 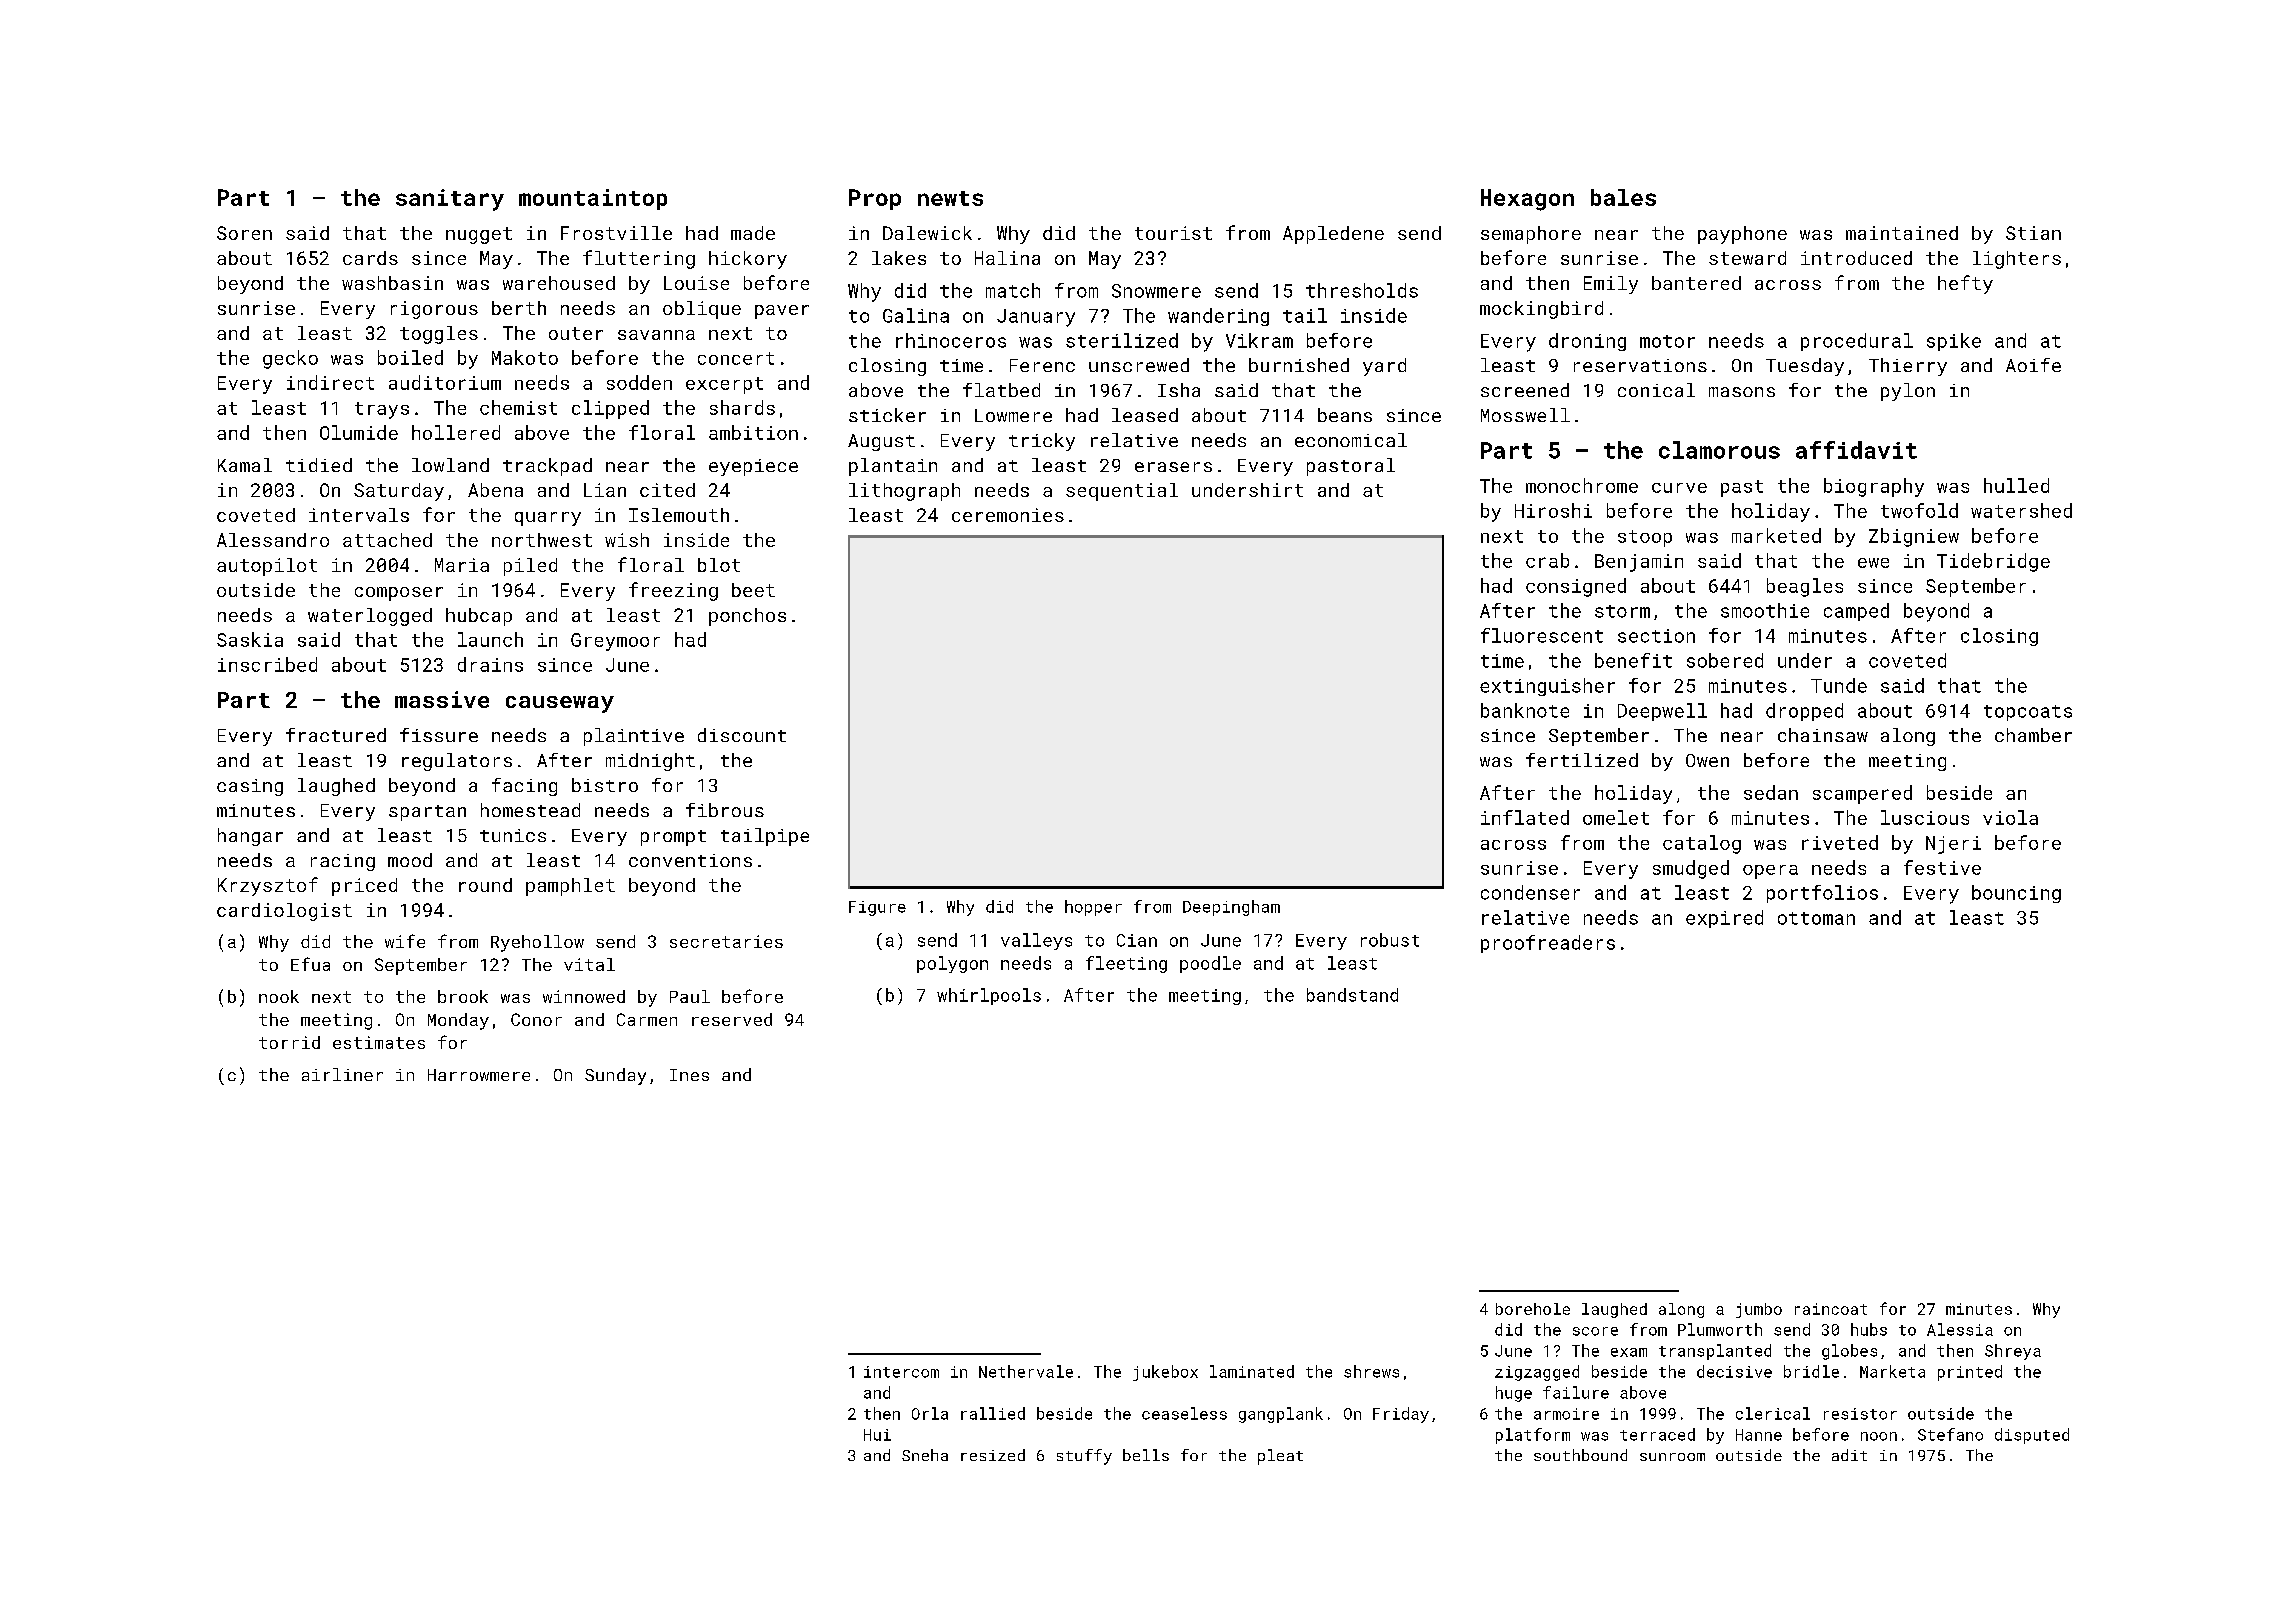 I want to click on Alessia, so click(x=1960, y=1329).
